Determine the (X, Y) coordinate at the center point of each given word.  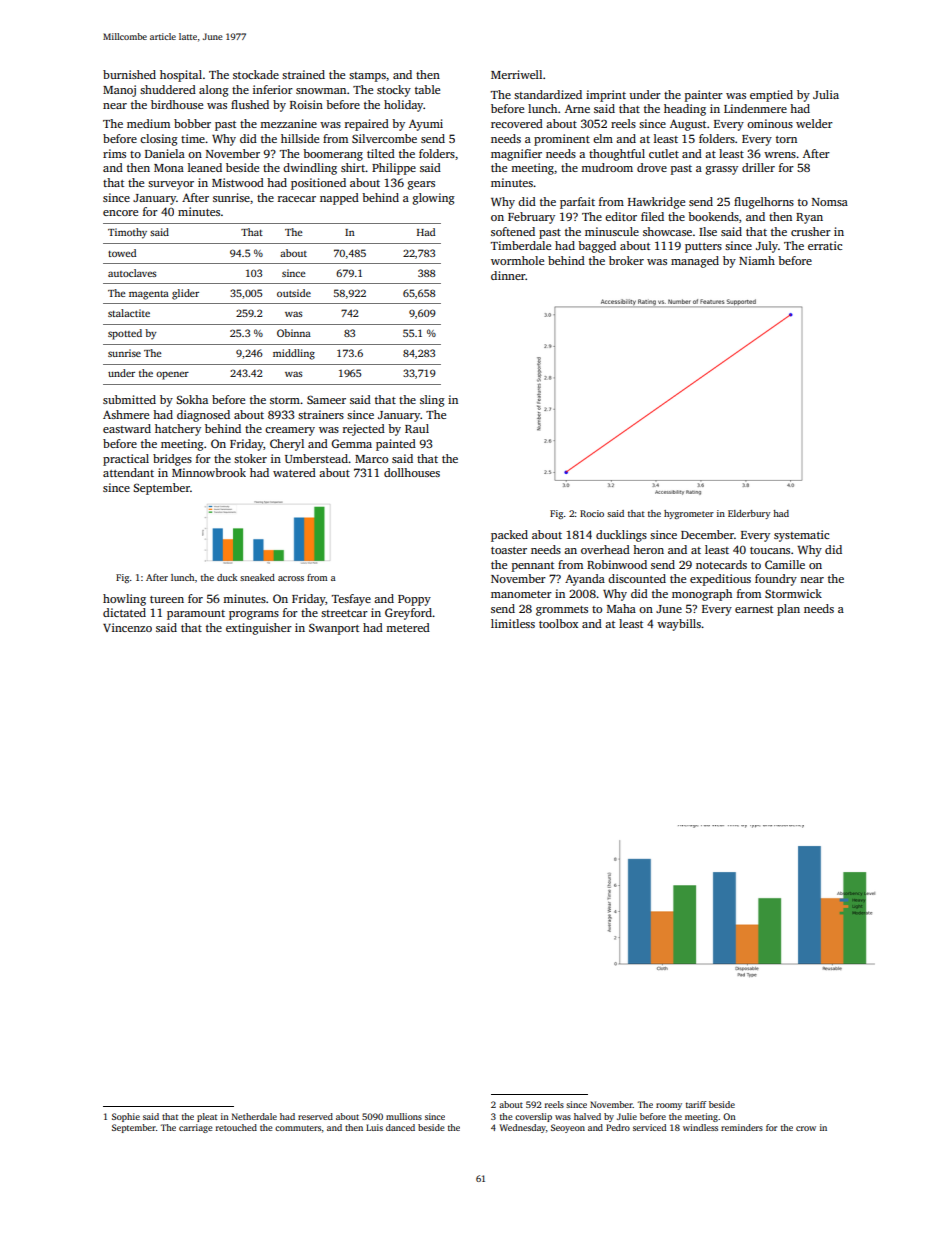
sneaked (257, 577)
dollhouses (412, 472)
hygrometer (689, 514)
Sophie (126, 1117)
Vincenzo (127, 627)
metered (408, 627)
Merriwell (516, 74)
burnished (129, 74)
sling (432, 401)
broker (626, 260)
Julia (826, 94)
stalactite (129, 313)
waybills (679, 625)
